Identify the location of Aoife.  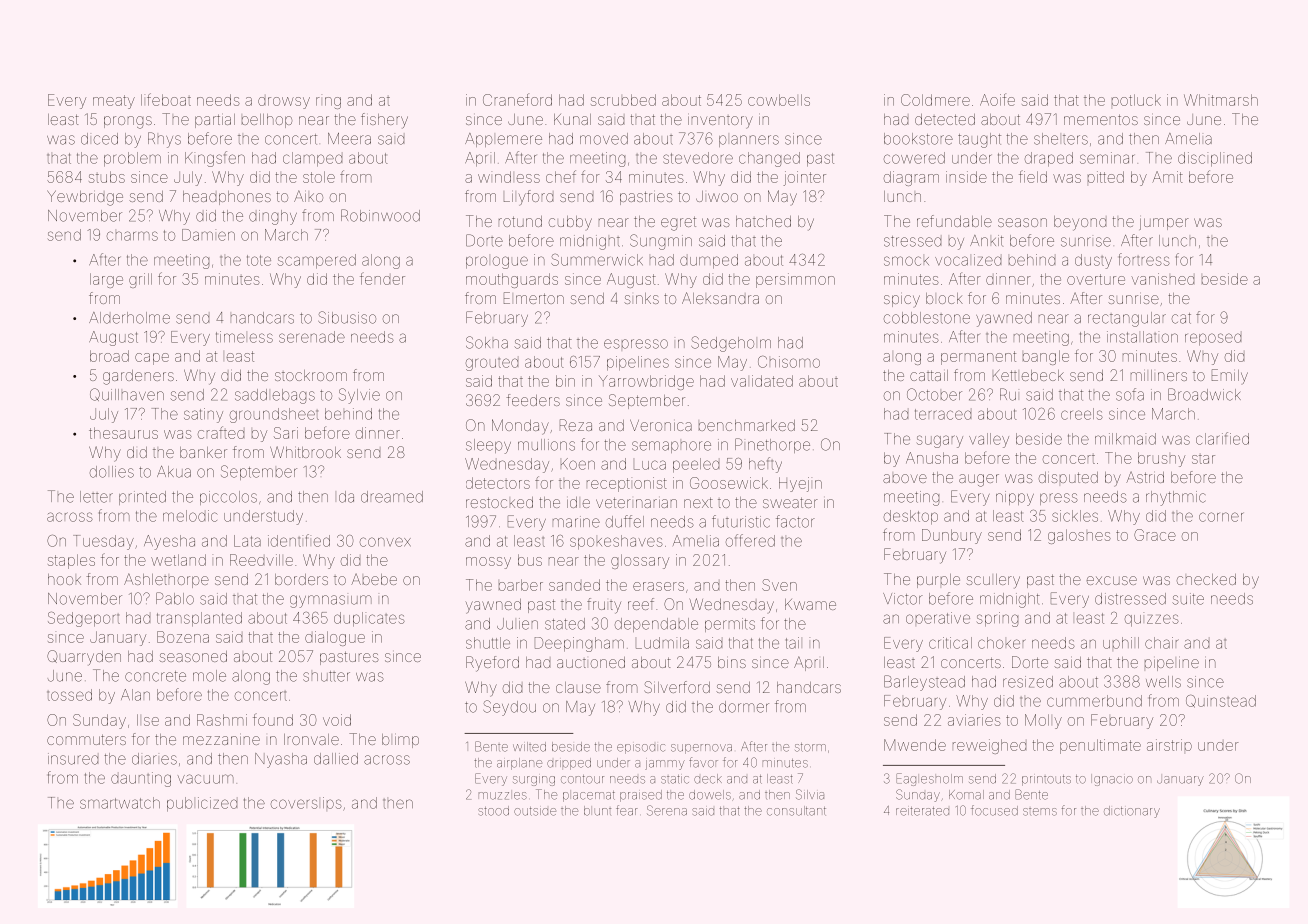
(997, 99).
